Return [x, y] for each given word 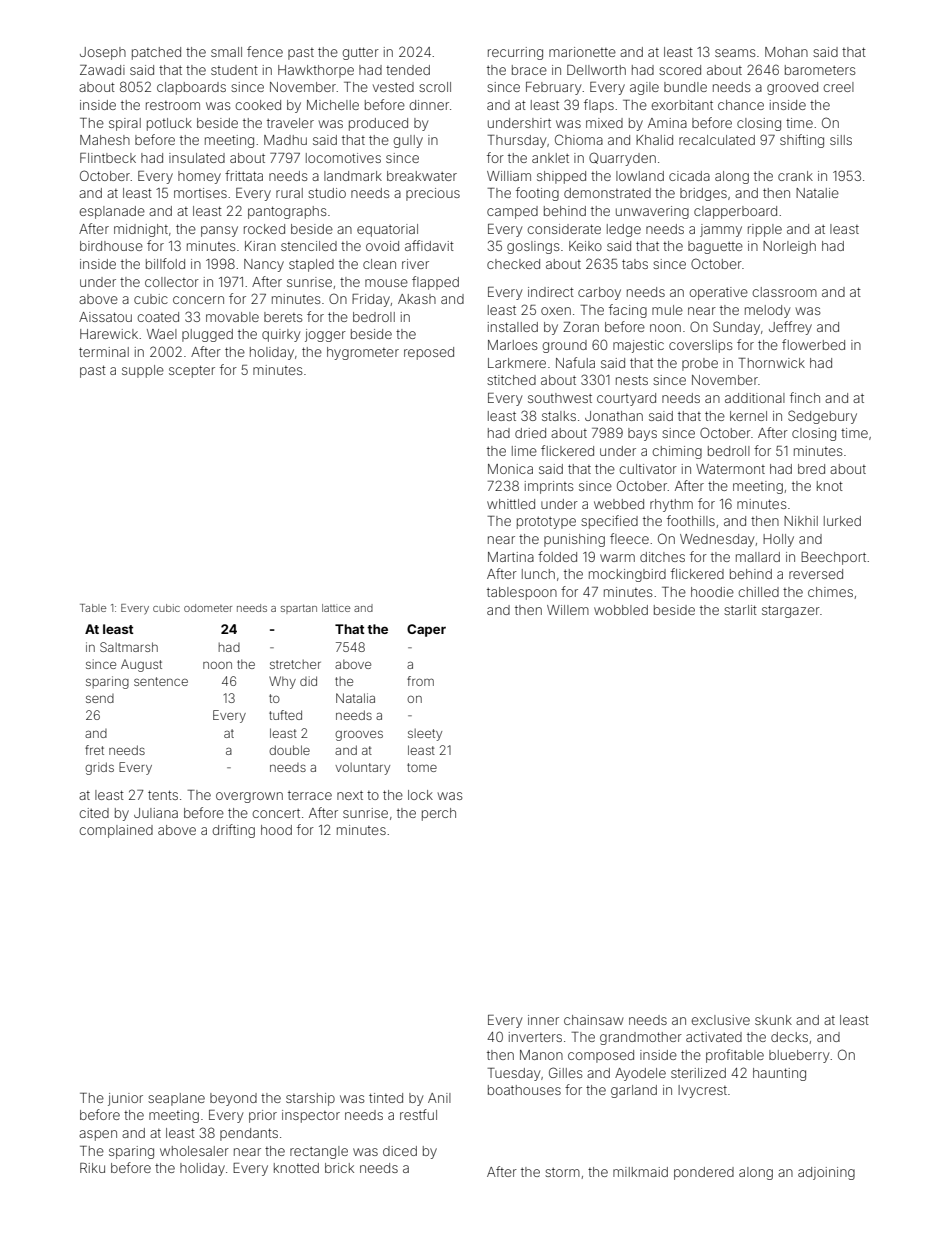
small [226, 52]
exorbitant [682, 105]
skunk [773, 1020]
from [420, 681]
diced [400, 1151]
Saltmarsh [129, 647]
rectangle [319, 1152]
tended [408, 70]
